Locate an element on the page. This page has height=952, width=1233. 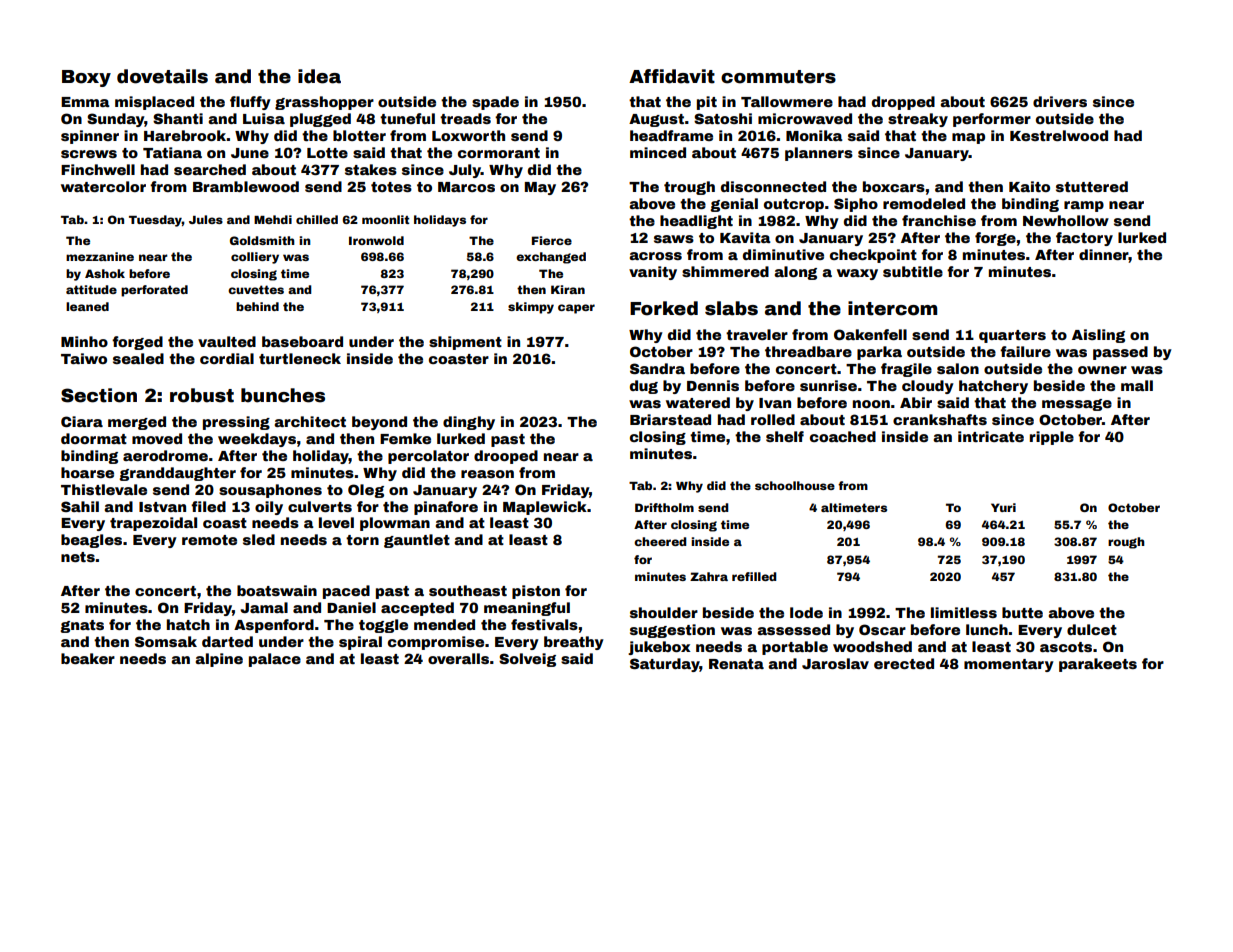
Solveig is located at coordinates (527, 660).
